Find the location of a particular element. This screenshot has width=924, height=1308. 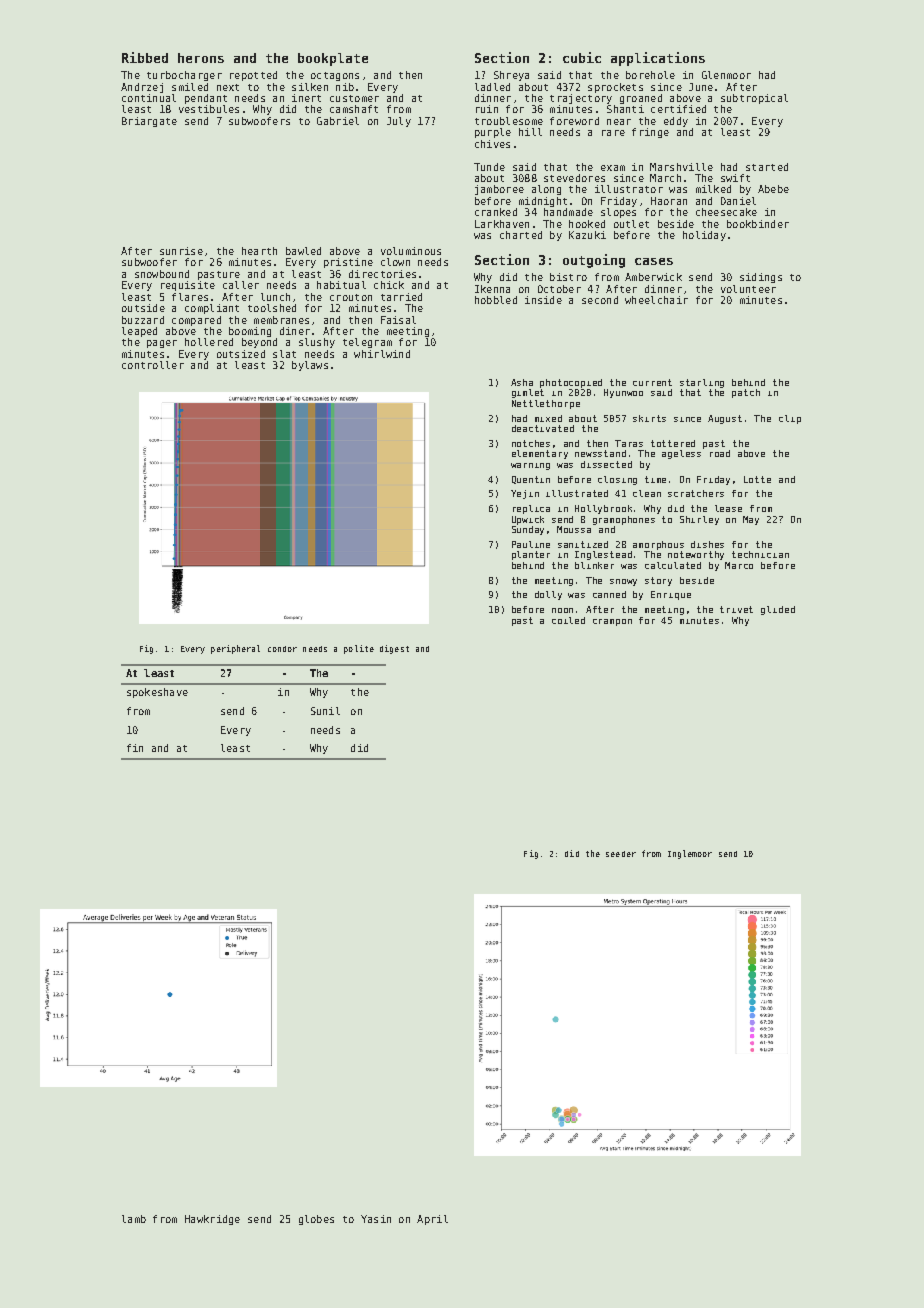

Hawkridge is located at coordinates (212, 1220).
